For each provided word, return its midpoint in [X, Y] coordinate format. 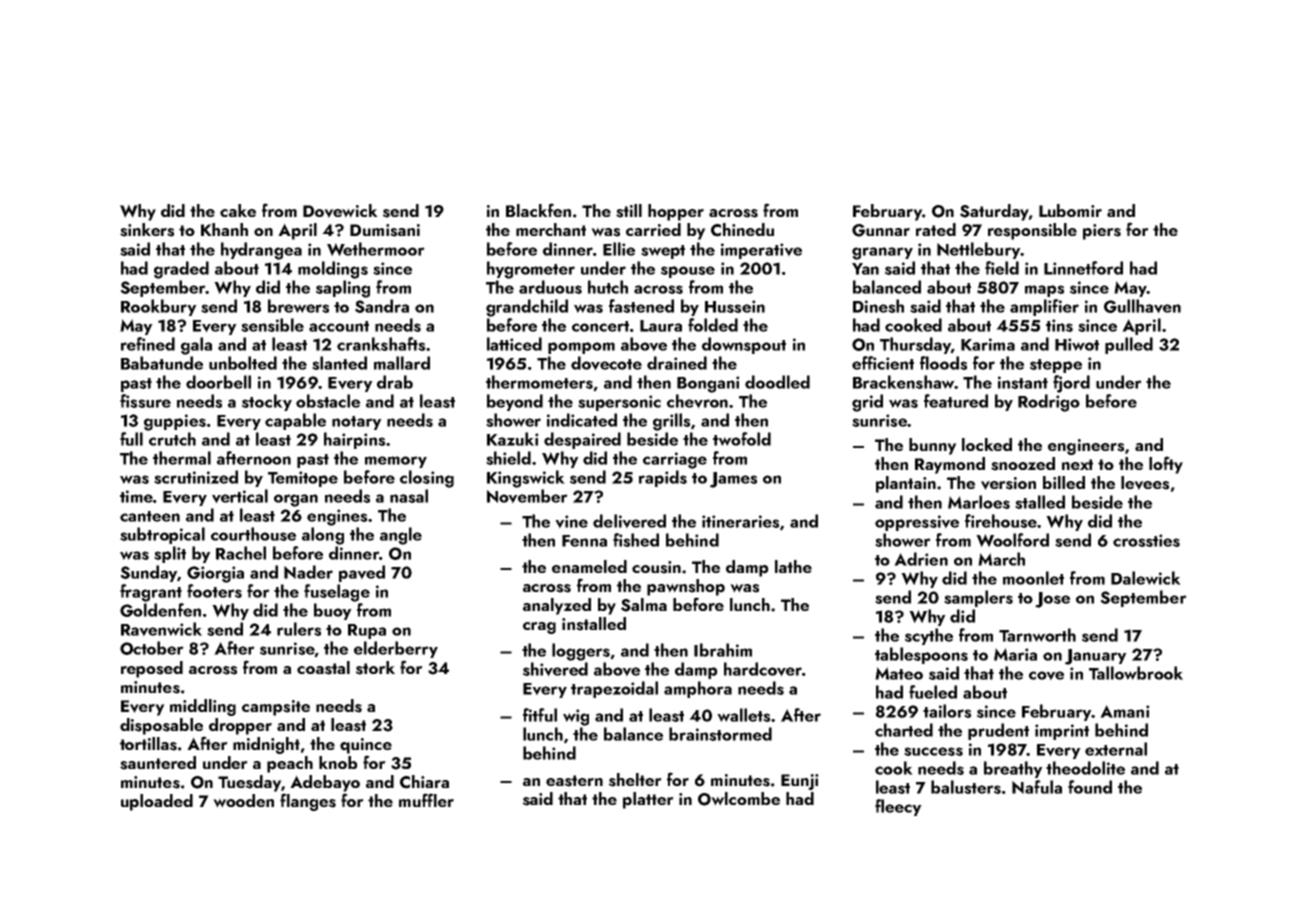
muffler [426, 800]
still [629, 211]
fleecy [898, 807]
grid [867, 403]
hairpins [354, 440]
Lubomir [1070, 210]
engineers [1086, 447]
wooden [243, 801]
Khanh [224, 229]
